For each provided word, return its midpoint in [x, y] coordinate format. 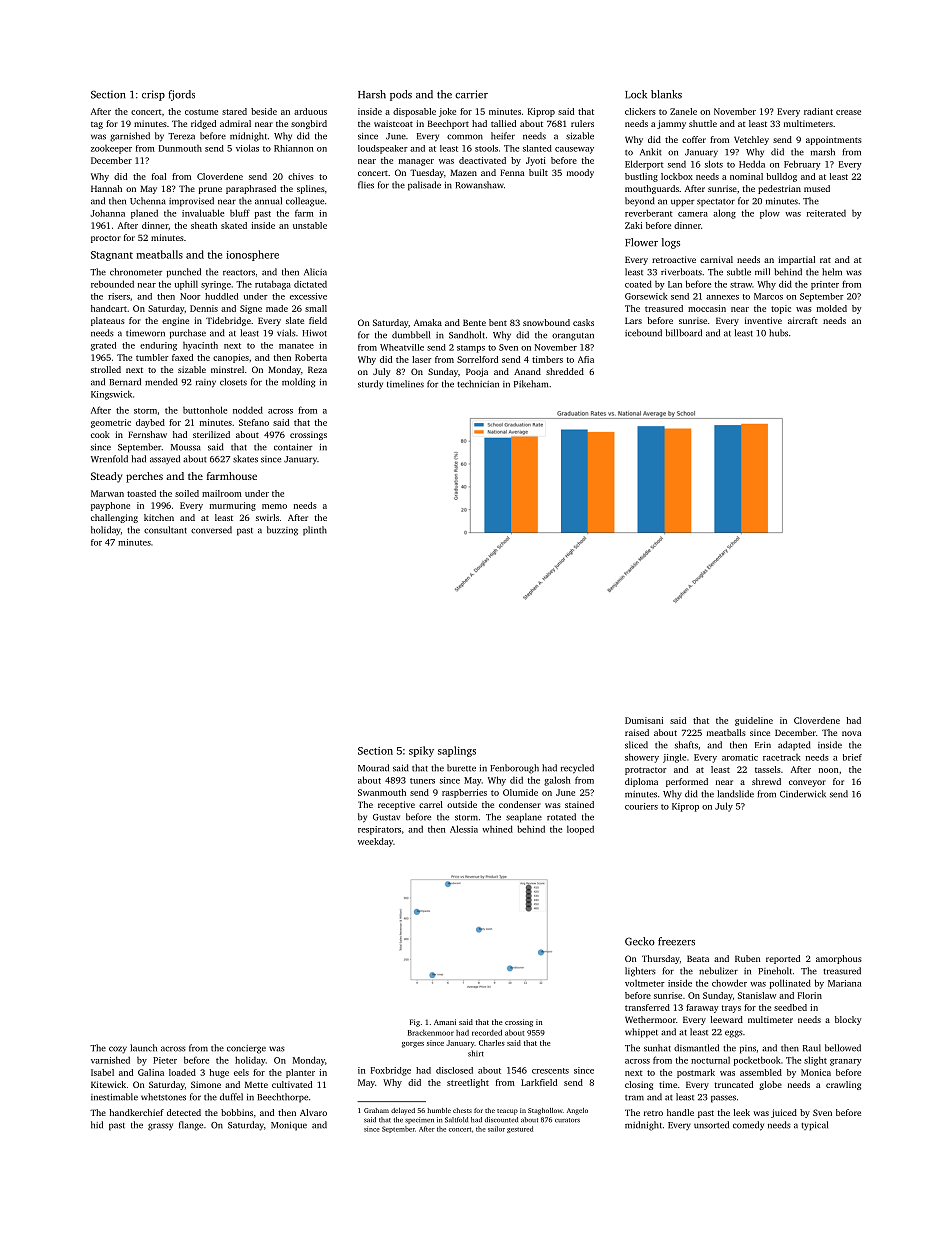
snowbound [546, 322]
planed [144, 214]
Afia [586, 359]
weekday [375, 842]
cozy [118, 1050]
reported [783, 959]
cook [100, 434]
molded [832, 308]
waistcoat [393, 123]
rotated [561, 817]
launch [143, 1048]
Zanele [683, 111]
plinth [315, 531]
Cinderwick [803, 794]
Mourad [373, 768]
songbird [309, 124]
